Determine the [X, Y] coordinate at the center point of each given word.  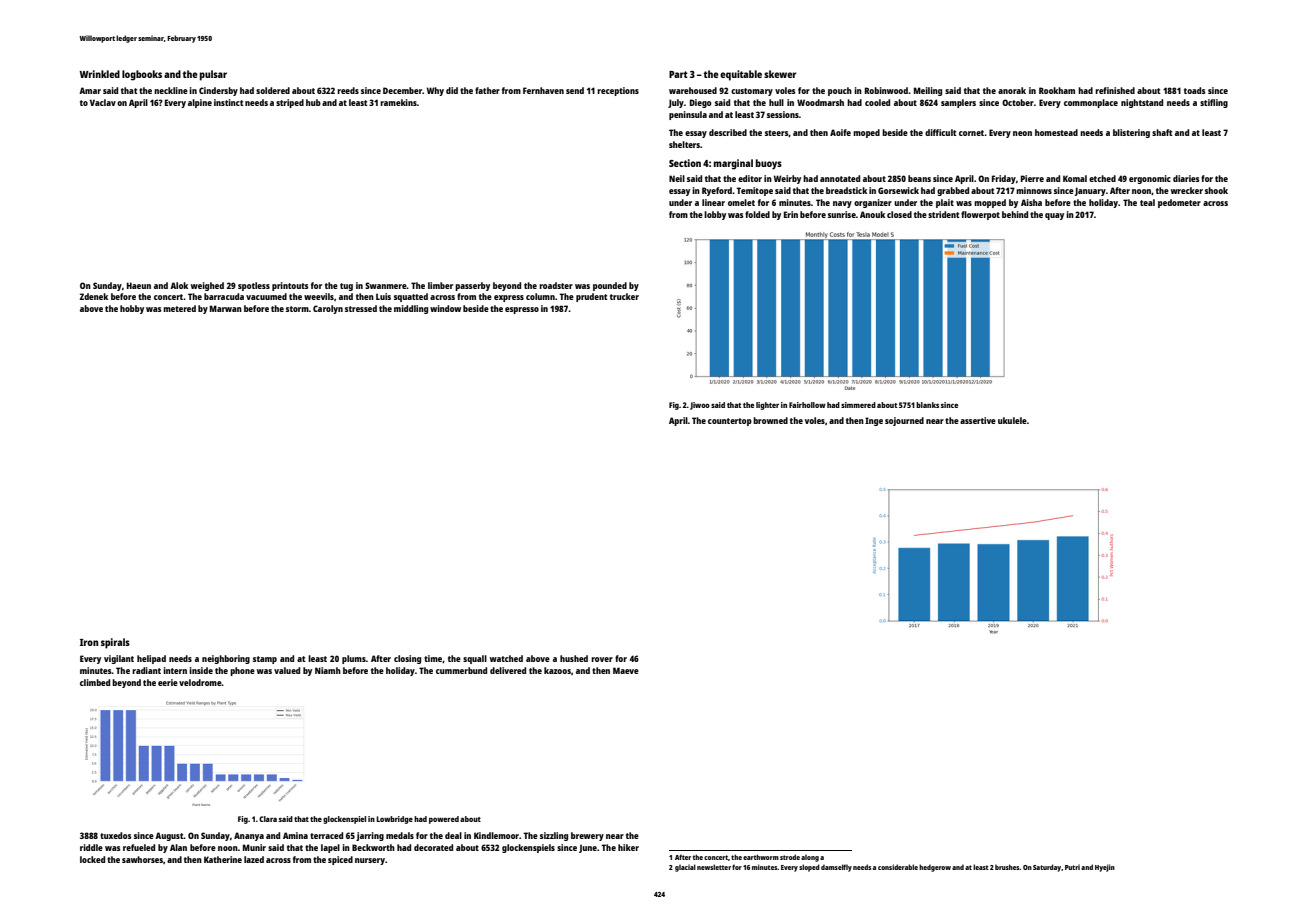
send [575, 90]
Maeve [626, 670]
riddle [91, 847]
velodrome [200, 682]
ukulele [1012, 420]
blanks [927, 405]
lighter [767, 406]
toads [1195, 90]
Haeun [139, 285]
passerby [472, 286]
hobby [132, 309]
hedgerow [935, 868]
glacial [685, 868]
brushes [1007, 867]
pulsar [213, 75]
